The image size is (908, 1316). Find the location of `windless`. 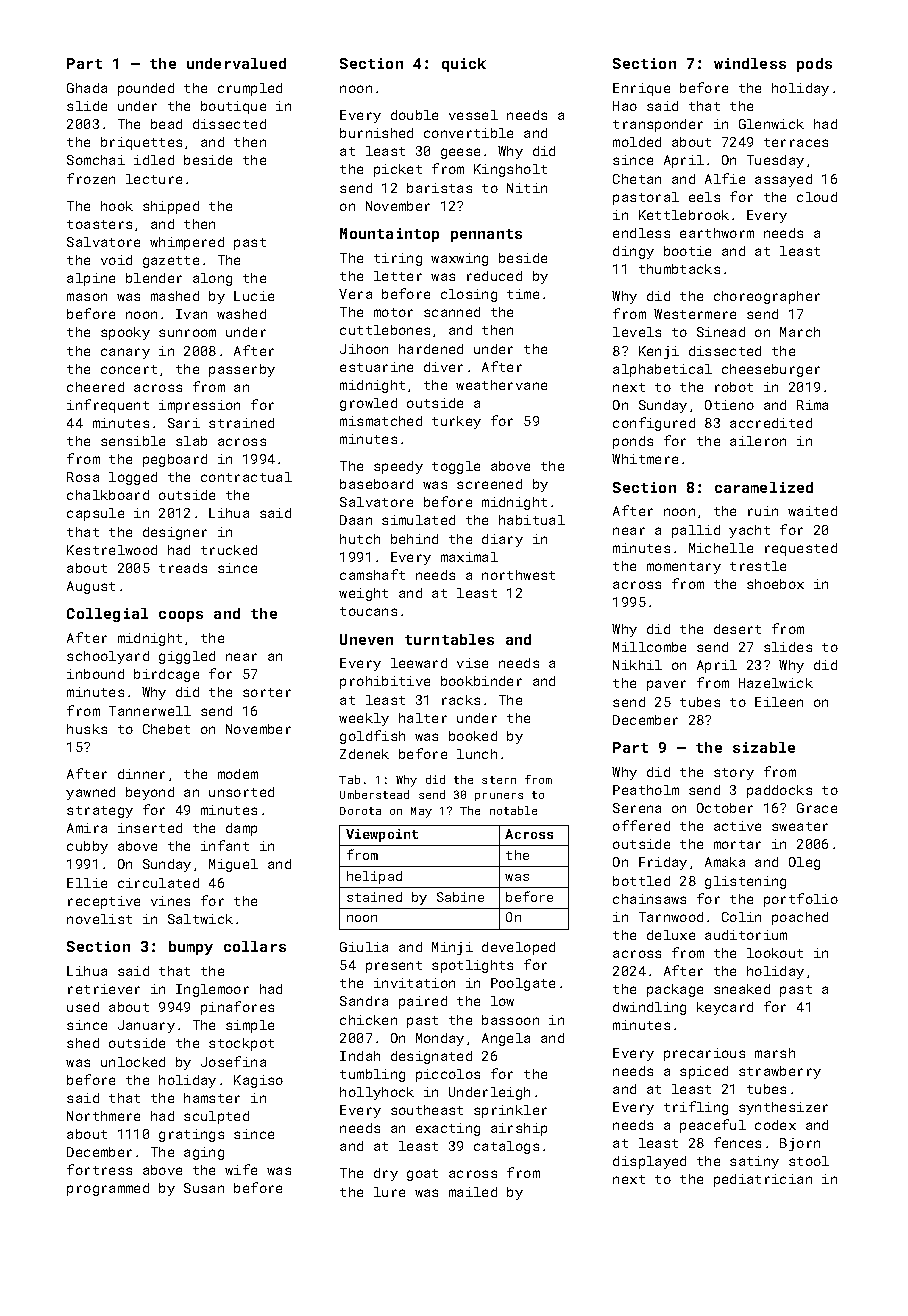

windless is located at coordinates (750, 63).
